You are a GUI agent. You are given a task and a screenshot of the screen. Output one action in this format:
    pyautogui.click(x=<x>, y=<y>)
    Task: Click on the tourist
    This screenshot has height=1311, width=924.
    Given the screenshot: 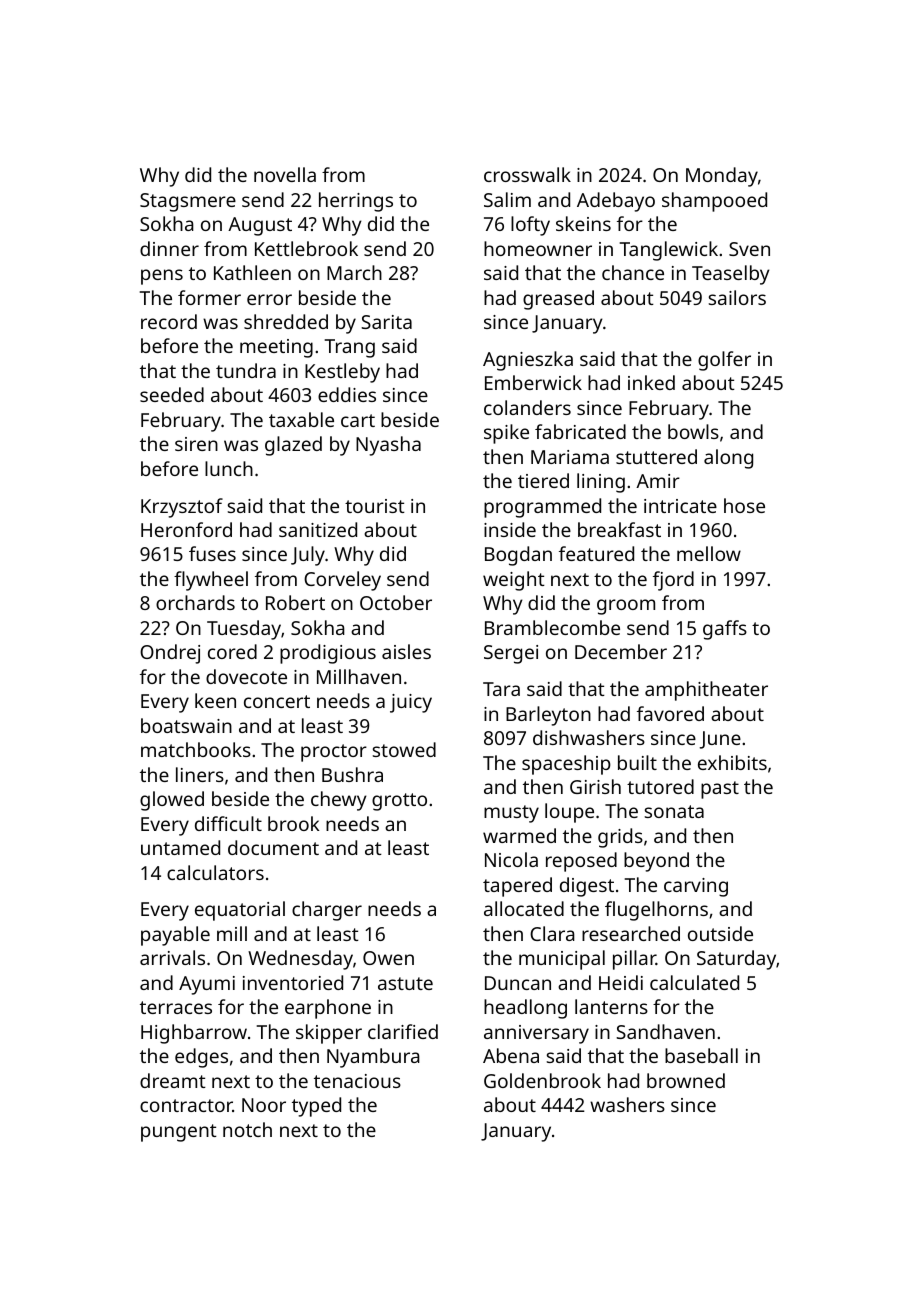 What is the action you would take?
    pyautogui.click(x=375, y=506)
